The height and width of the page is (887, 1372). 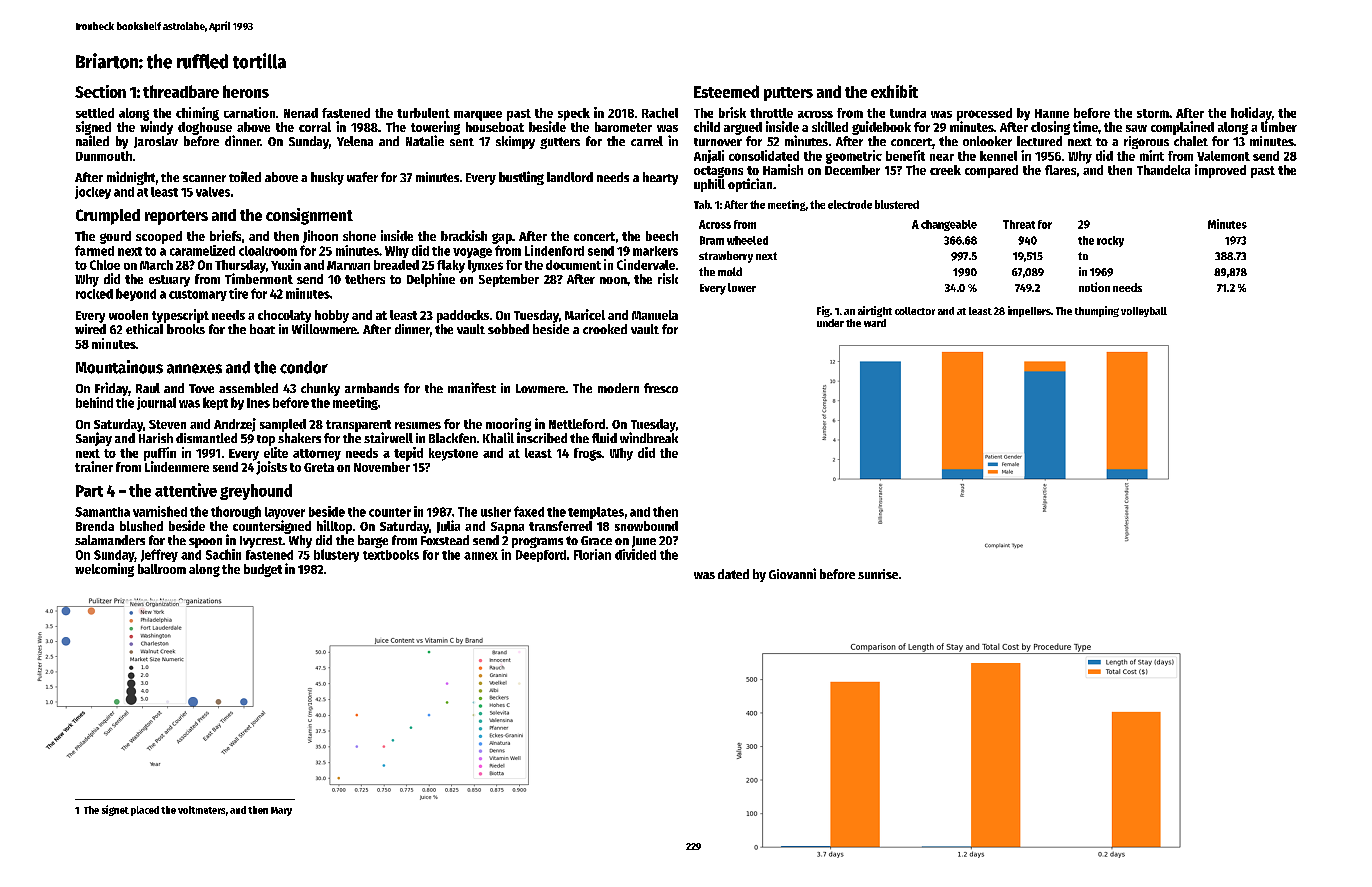 I want to click on voltmeters, so click(x=201, y=810).
